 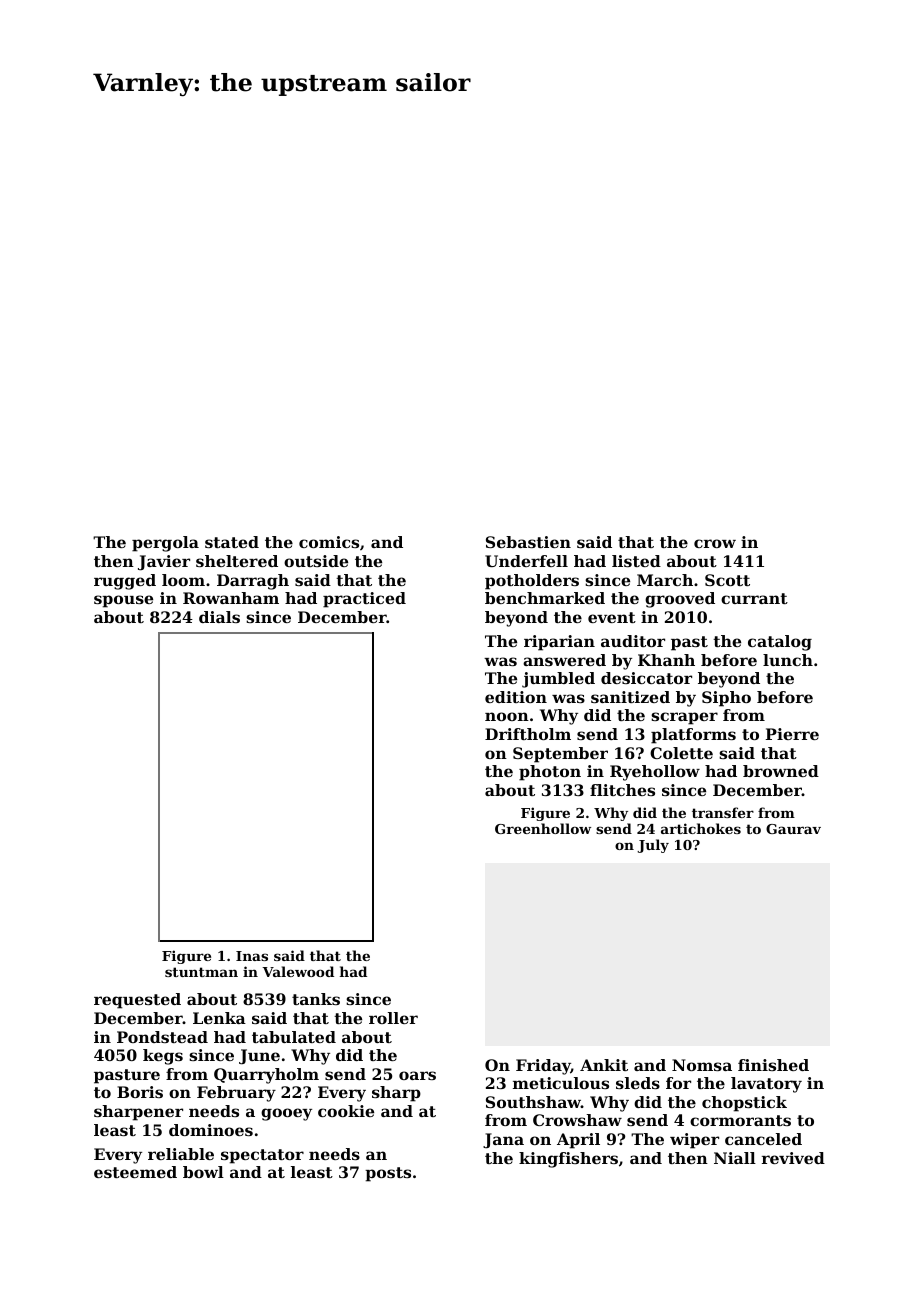 What do you see at coordinates (633, 641) in the screenshot?
I see `auditor` at bounding box center [633, 641].
